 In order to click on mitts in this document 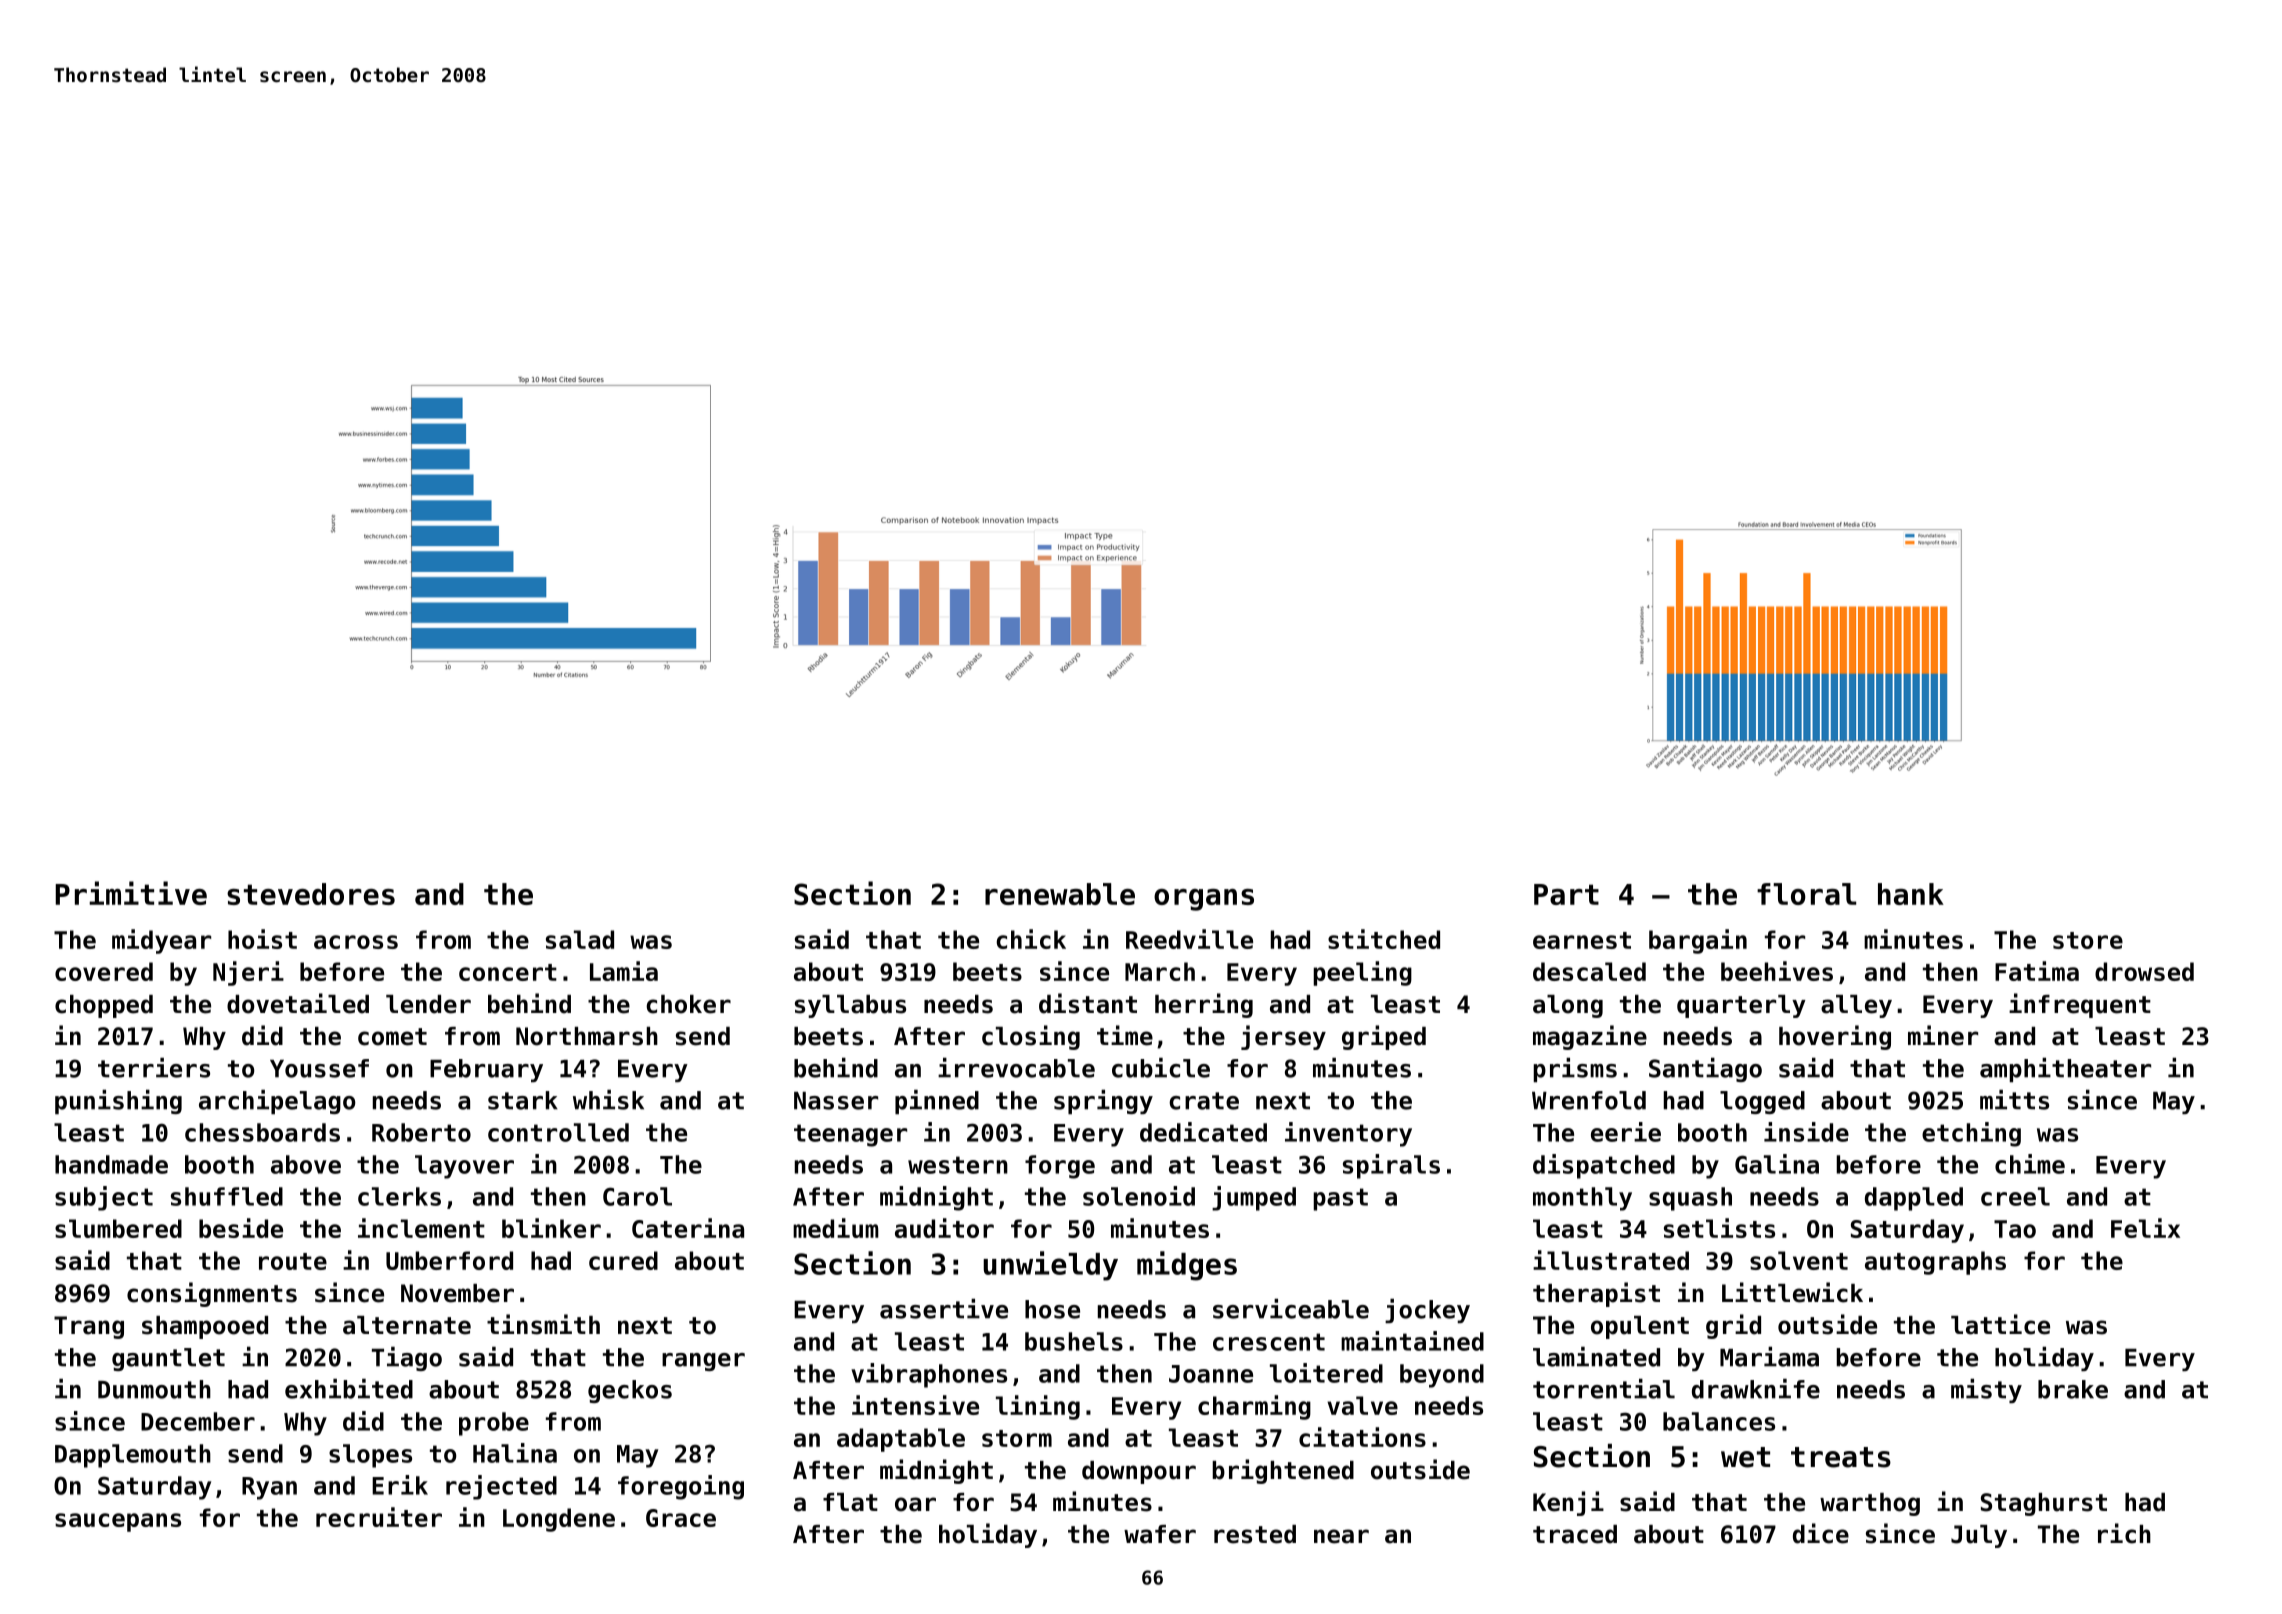, I will do `click(2014, 1100)`.
